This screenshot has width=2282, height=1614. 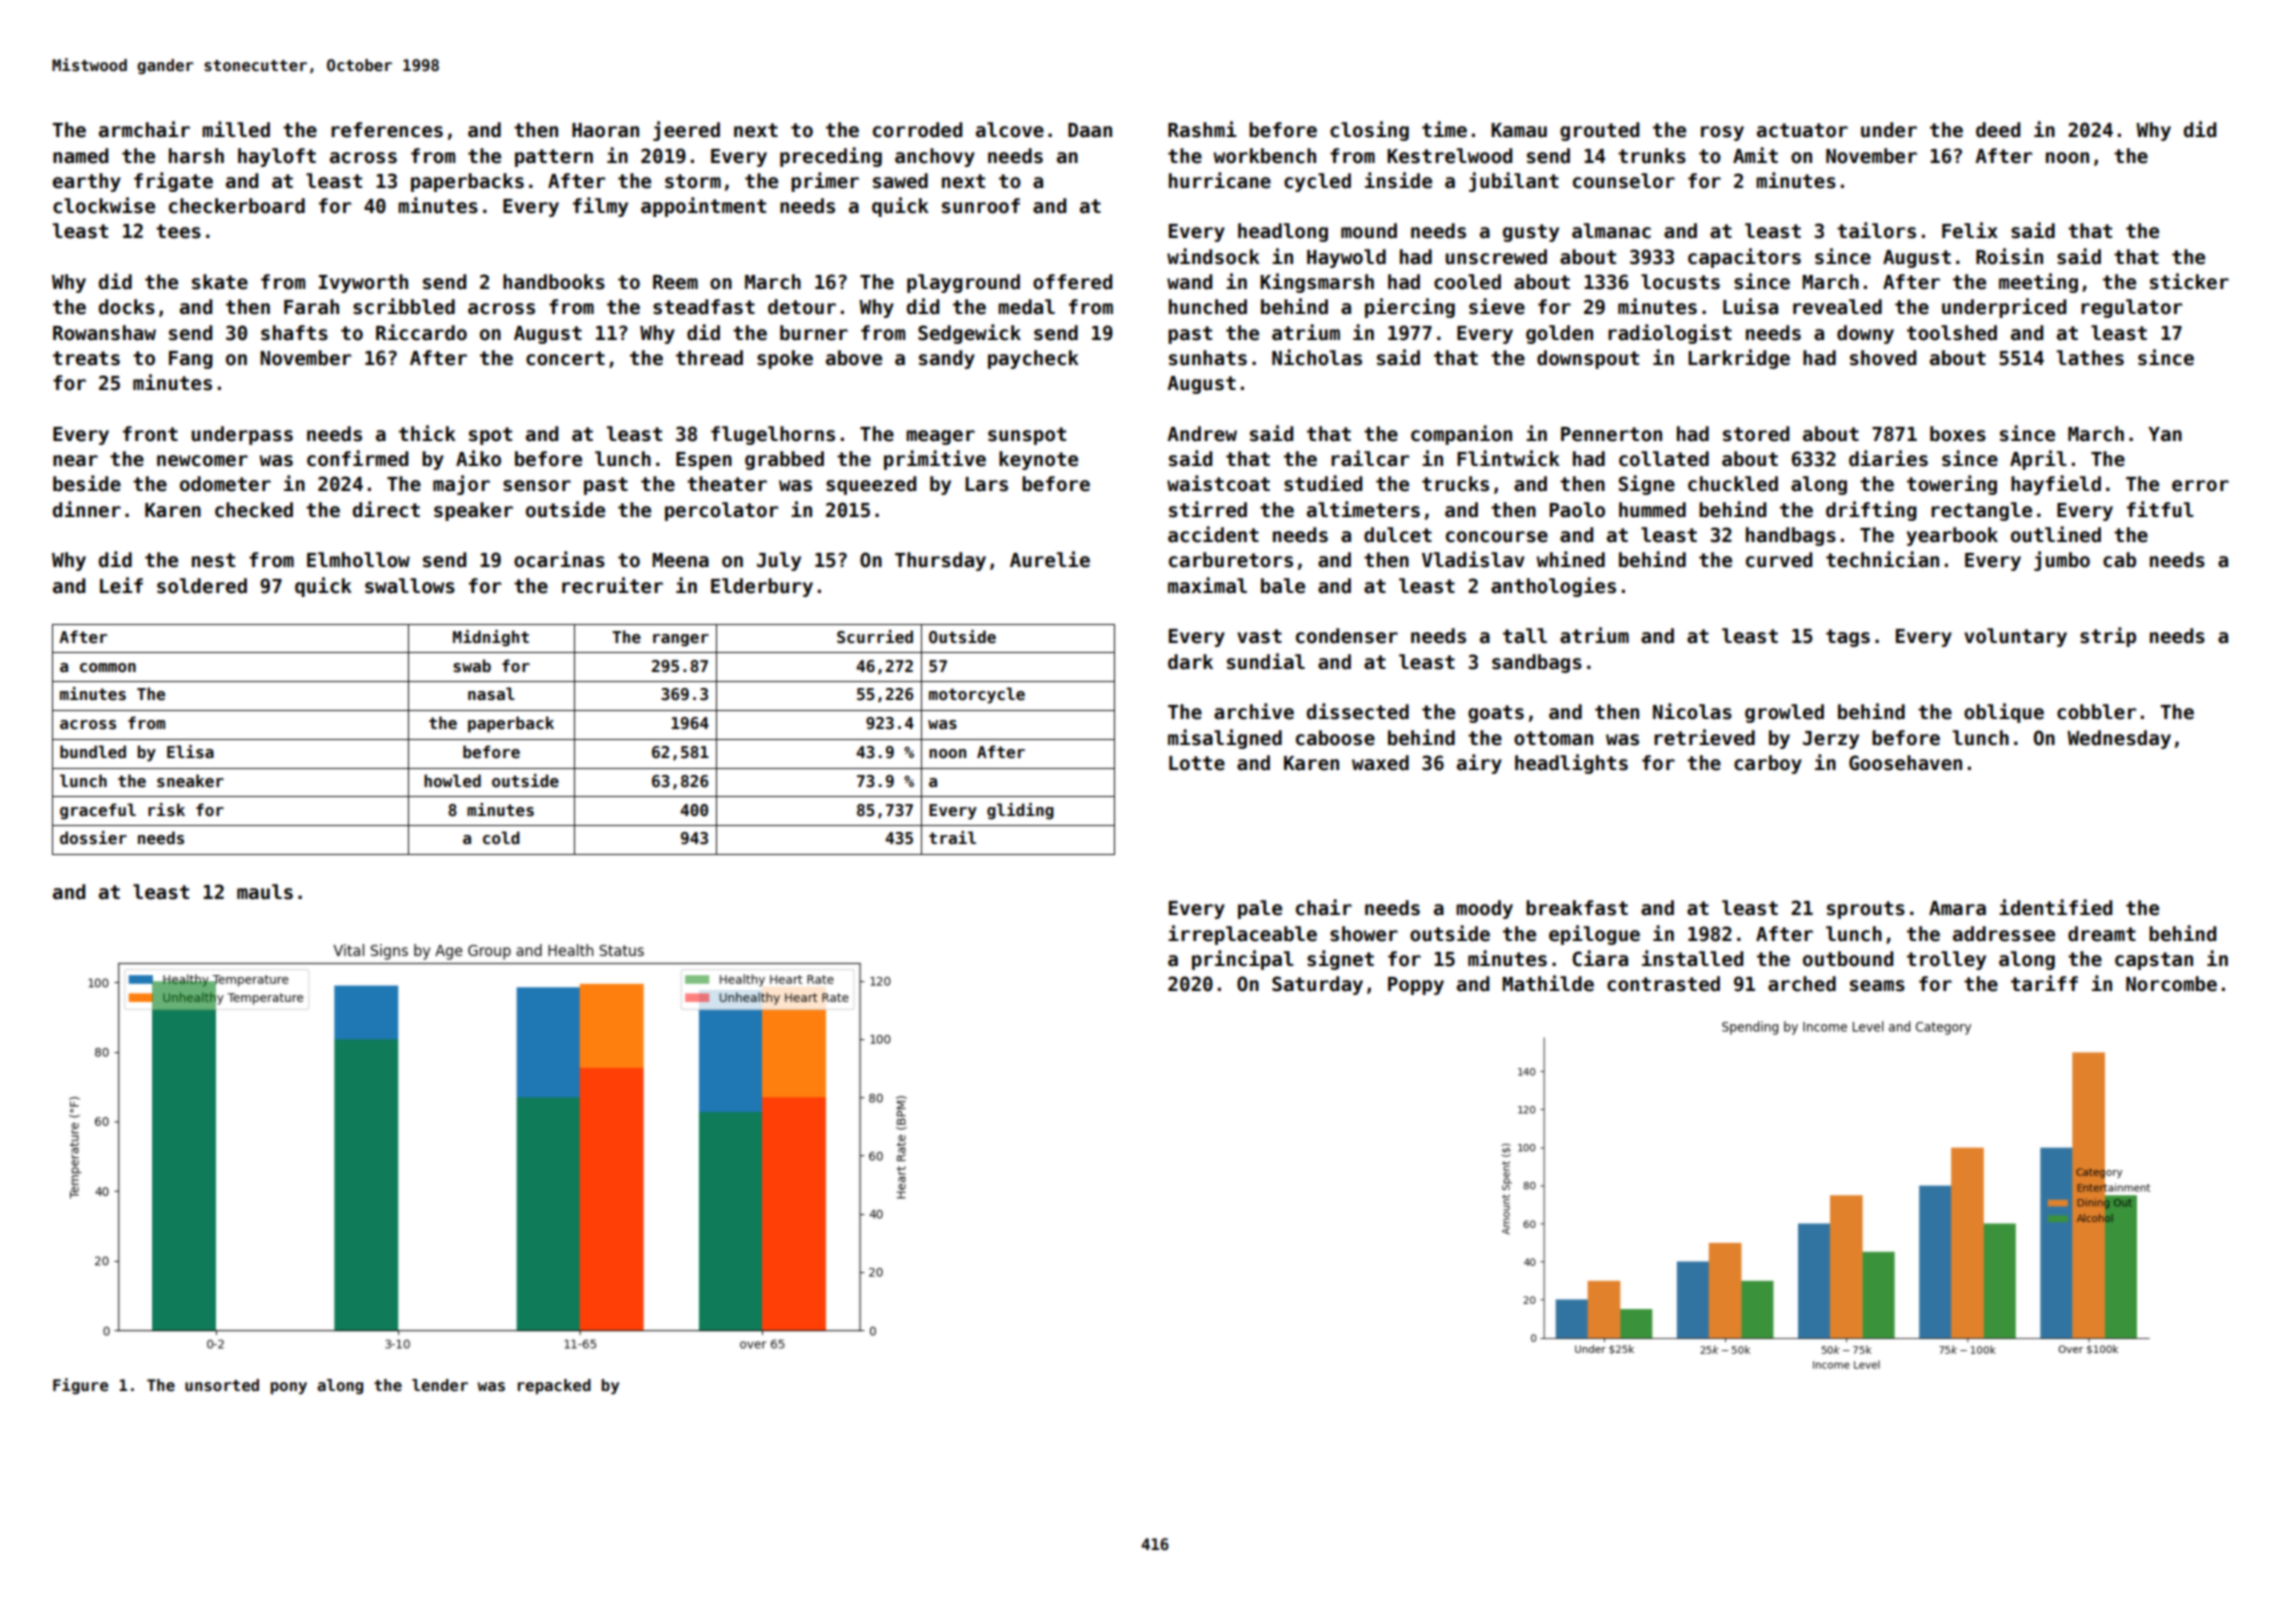 What do you see at coordinates (1243, 960) in the screenshot?
I see `principal` at bounding box center [1243, 960].
